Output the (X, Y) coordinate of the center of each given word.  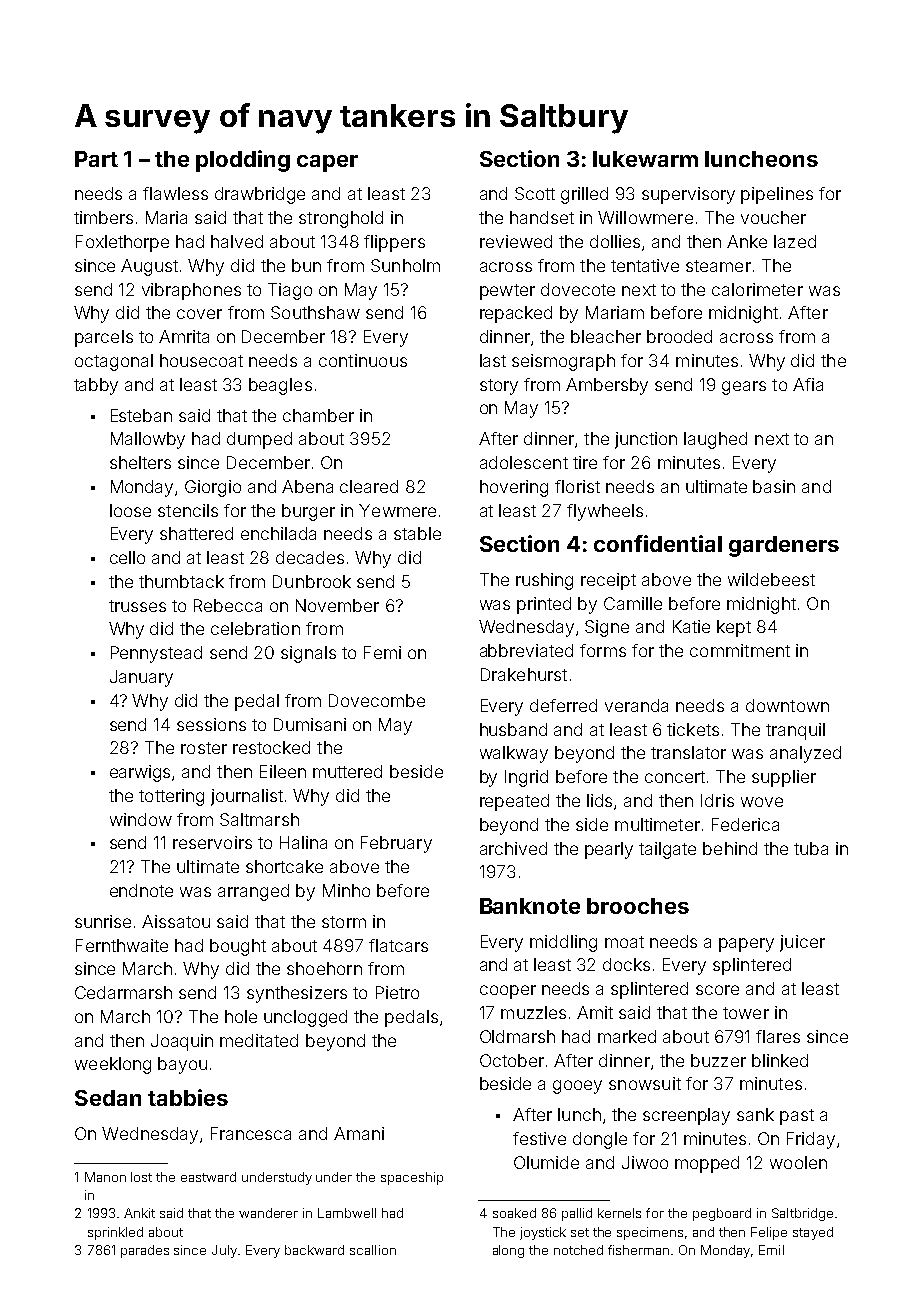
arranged (253, 892)
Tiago (290, 291)
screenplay (686, 1116)
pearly (609, 850)
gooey (577, 1087)
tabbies (188, 1097)
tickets (693, 729)
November (337, 605)
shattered (196, 533)
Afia (808, 384)
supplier (784, 778)
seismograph (563, 362)
